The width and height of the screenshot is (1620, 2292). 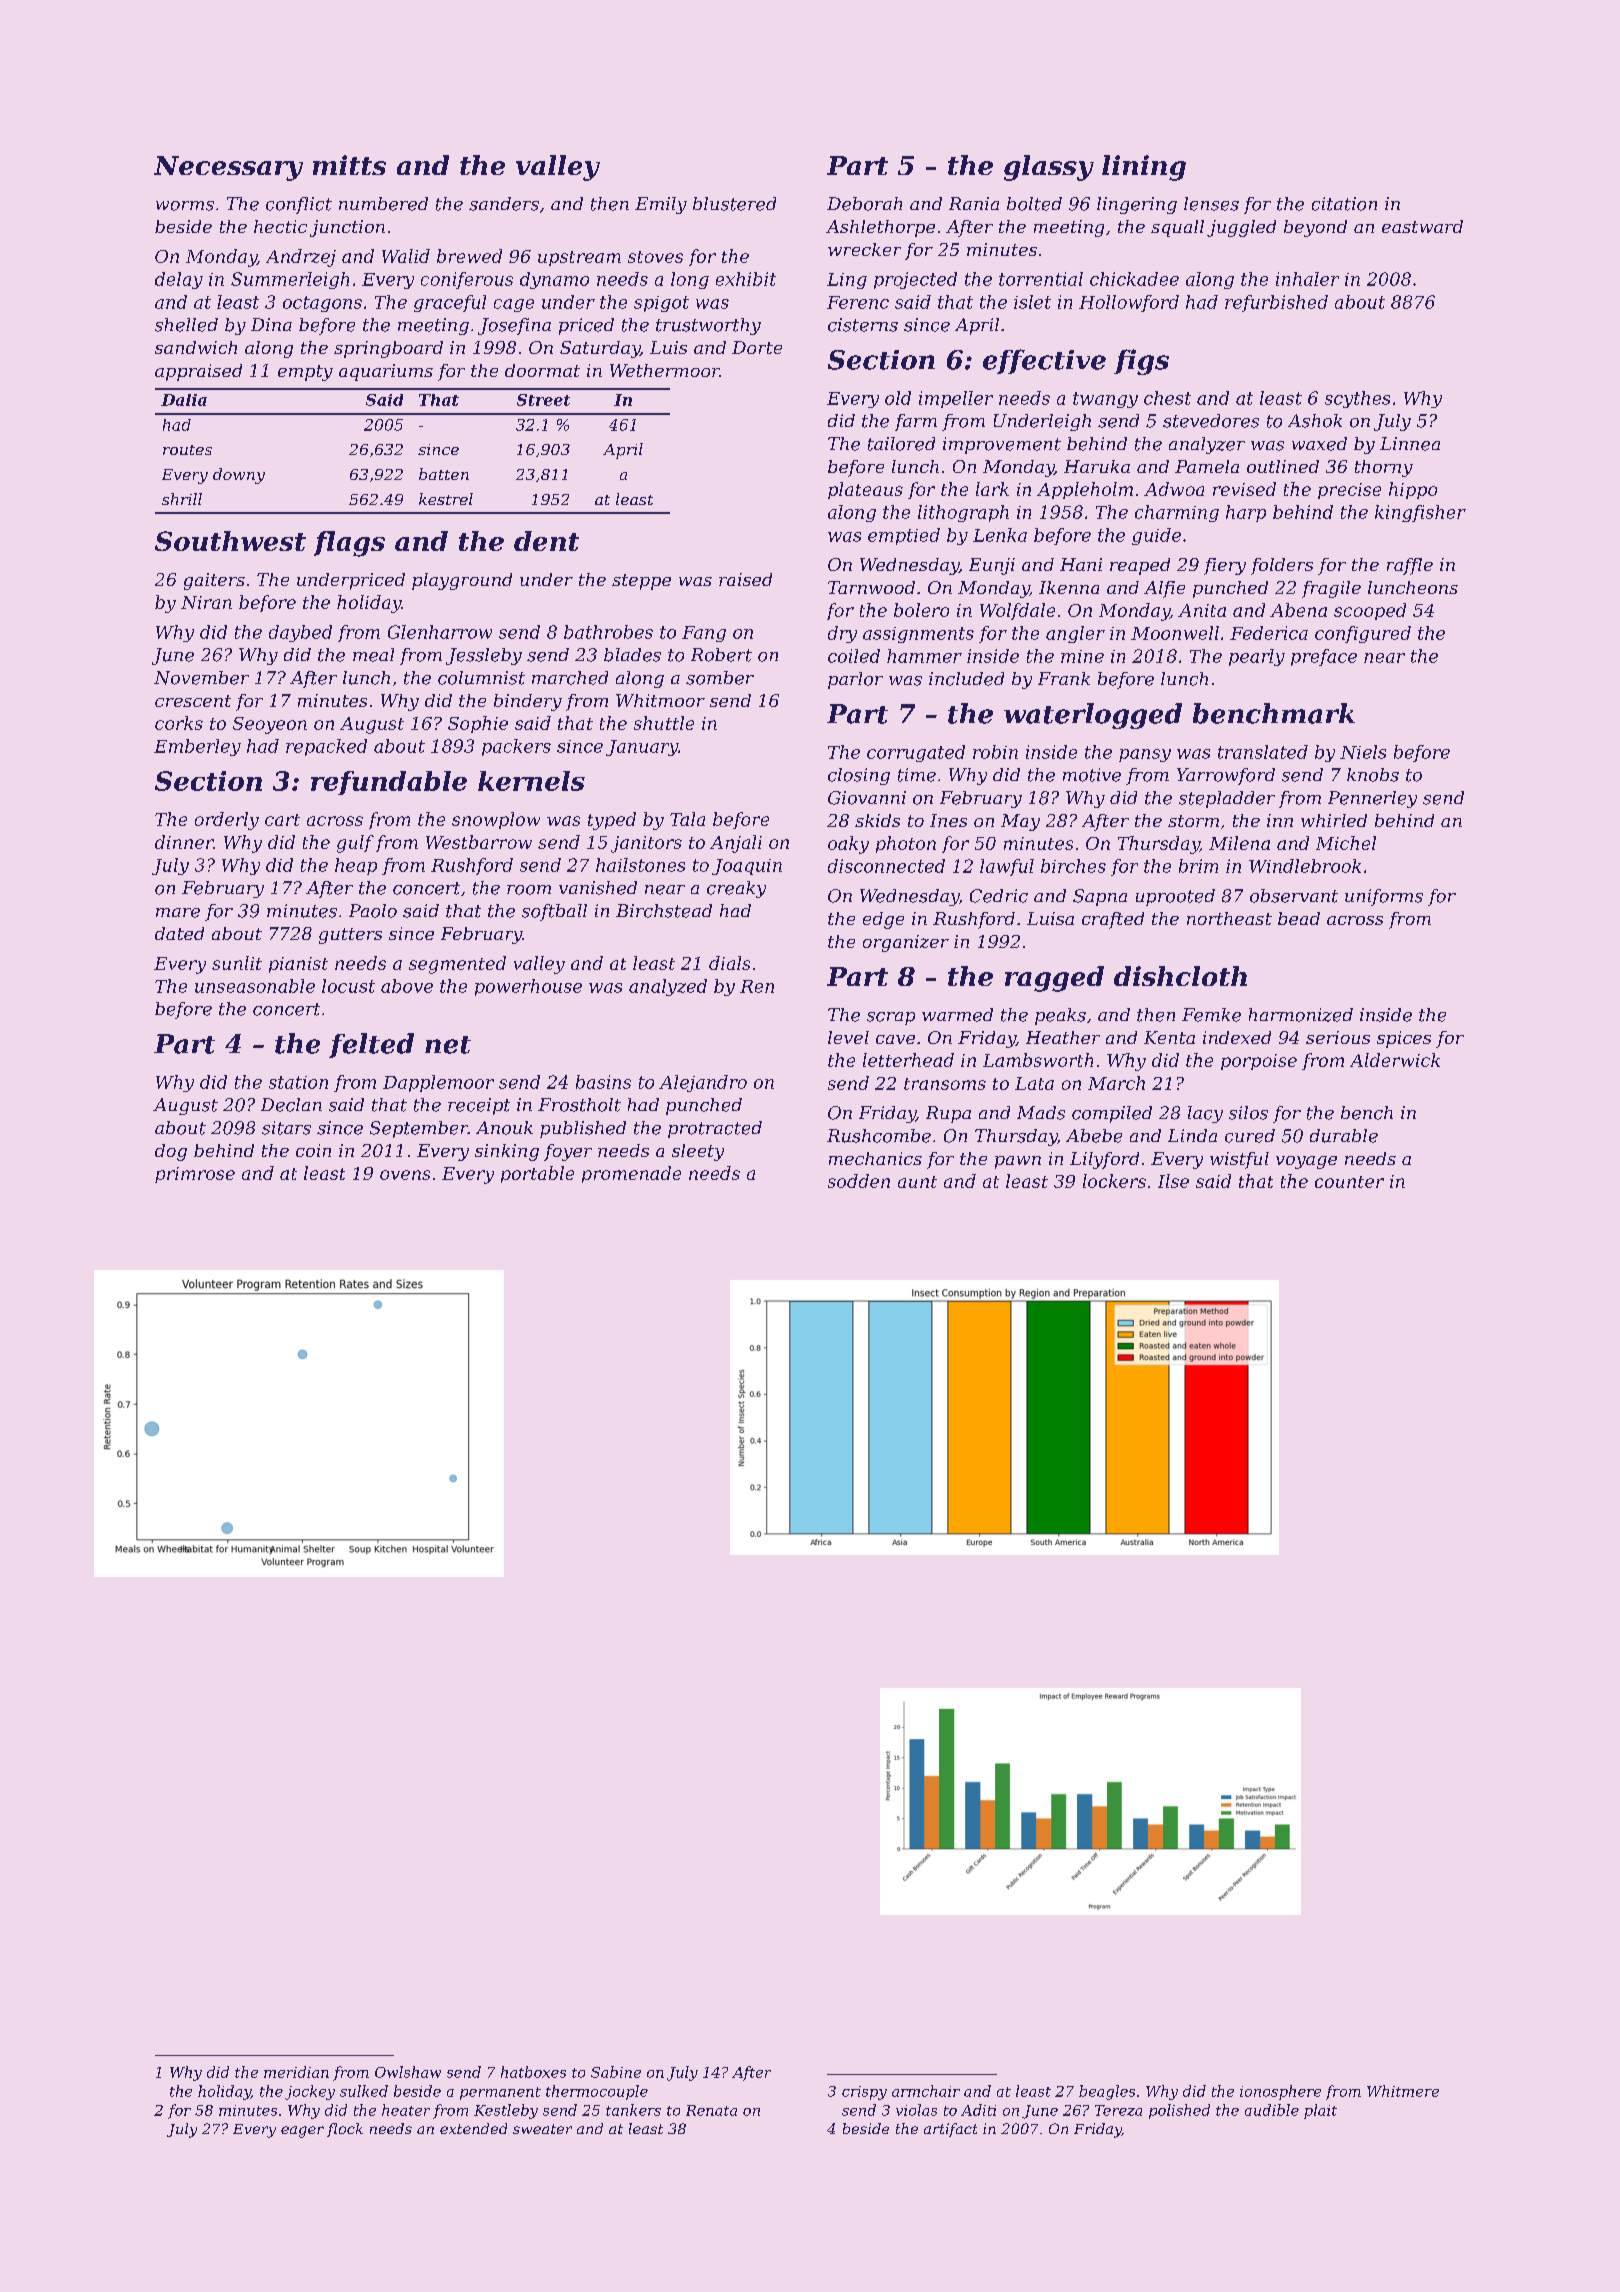 What do you see at coordinates (296, 2072) in the screenshot?
I see `meridian` at bounding box center [296, 2072].
